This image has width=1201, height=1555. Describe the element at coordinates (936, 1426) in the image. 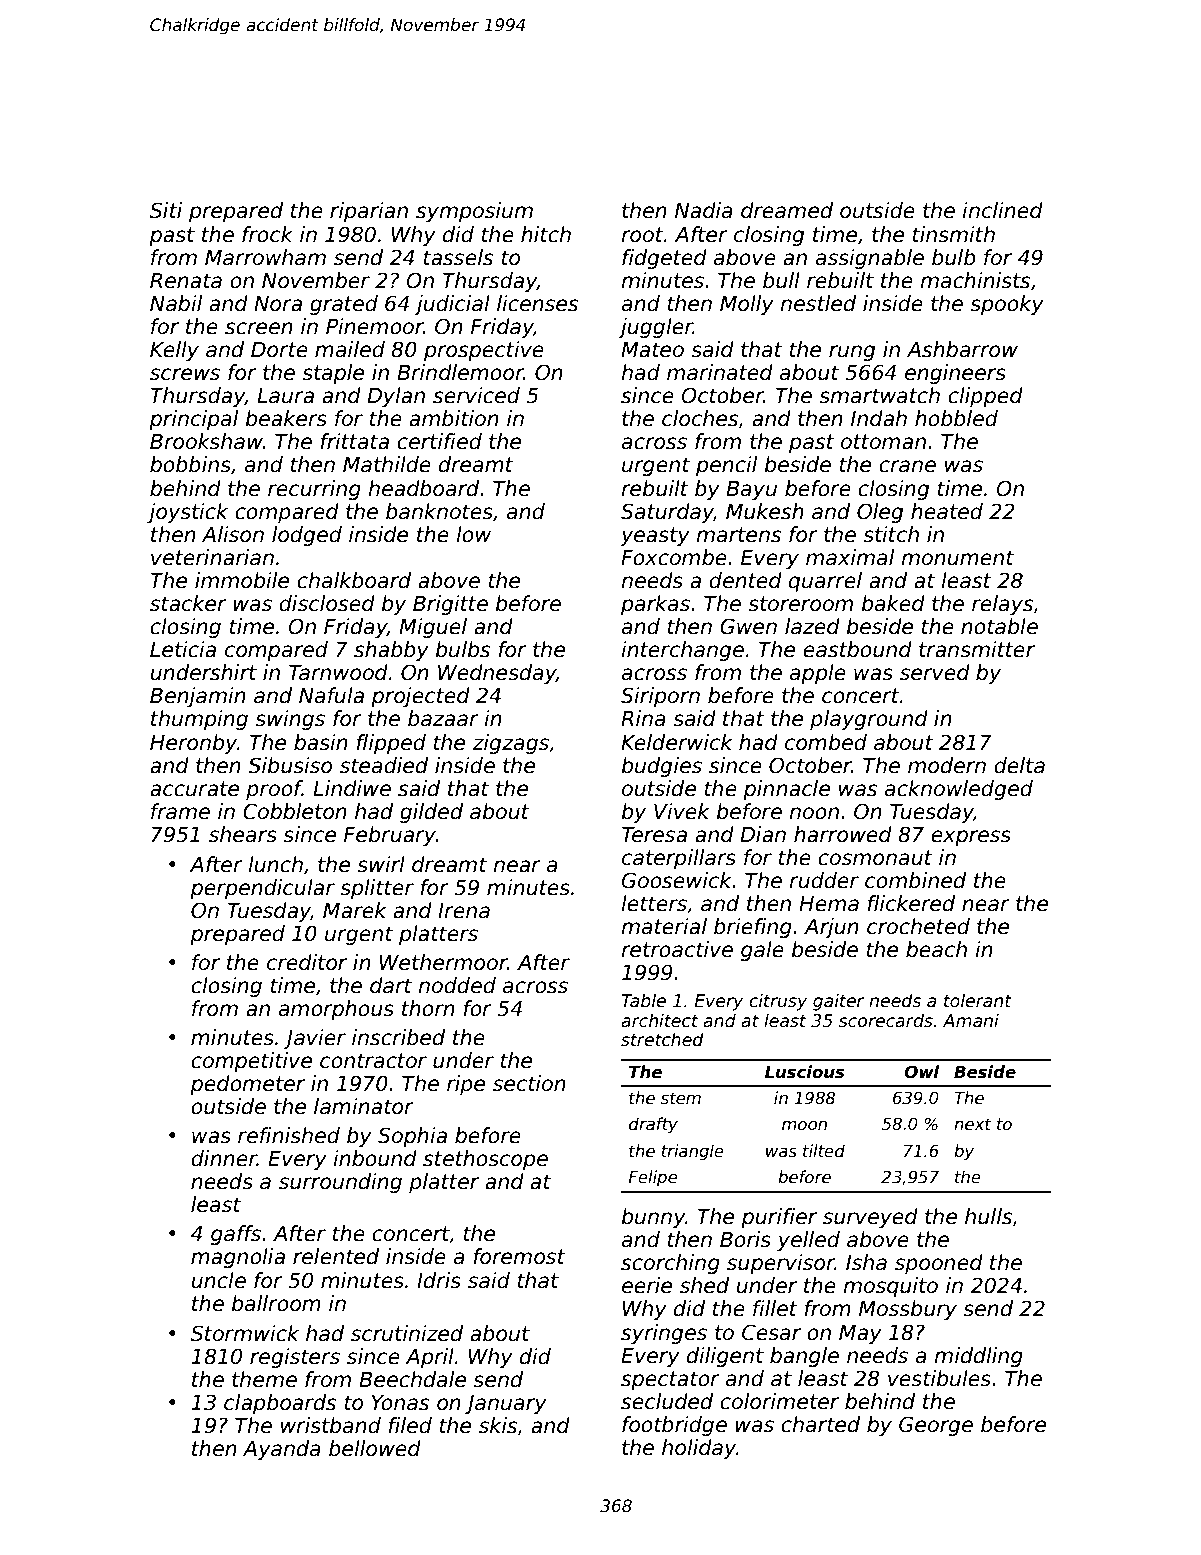

I see `George` at that location.
